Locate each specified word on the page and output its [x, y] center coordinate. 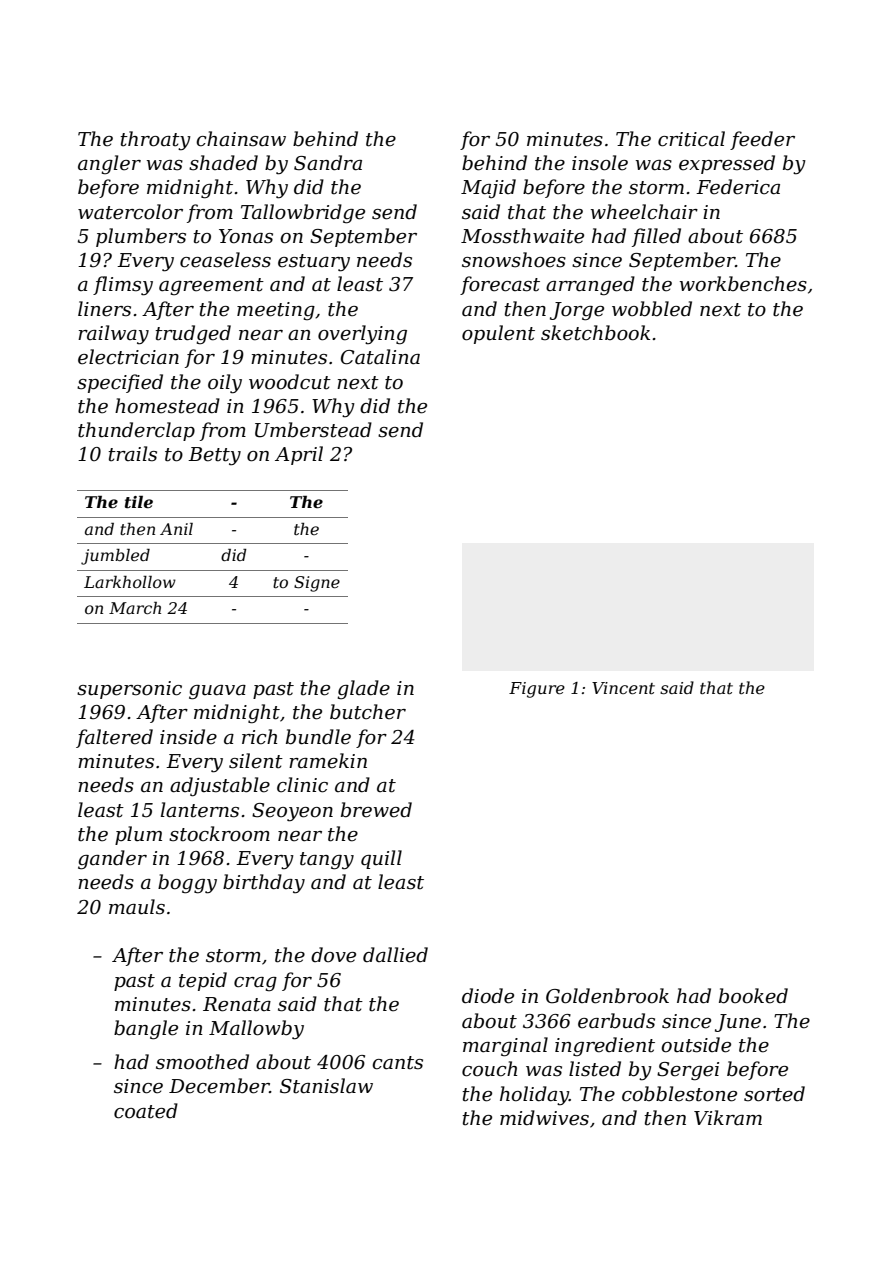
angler [109, 164]
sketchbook [595, 333]
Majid [488, 188]
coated [146, 1111]
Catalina [380, 357]
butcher [368, 712]
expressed [727, 164]
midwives [544, 1118]
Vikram [728, 1118]
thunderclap [136, 431]
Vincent [623, 688]
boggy [187, 884]
